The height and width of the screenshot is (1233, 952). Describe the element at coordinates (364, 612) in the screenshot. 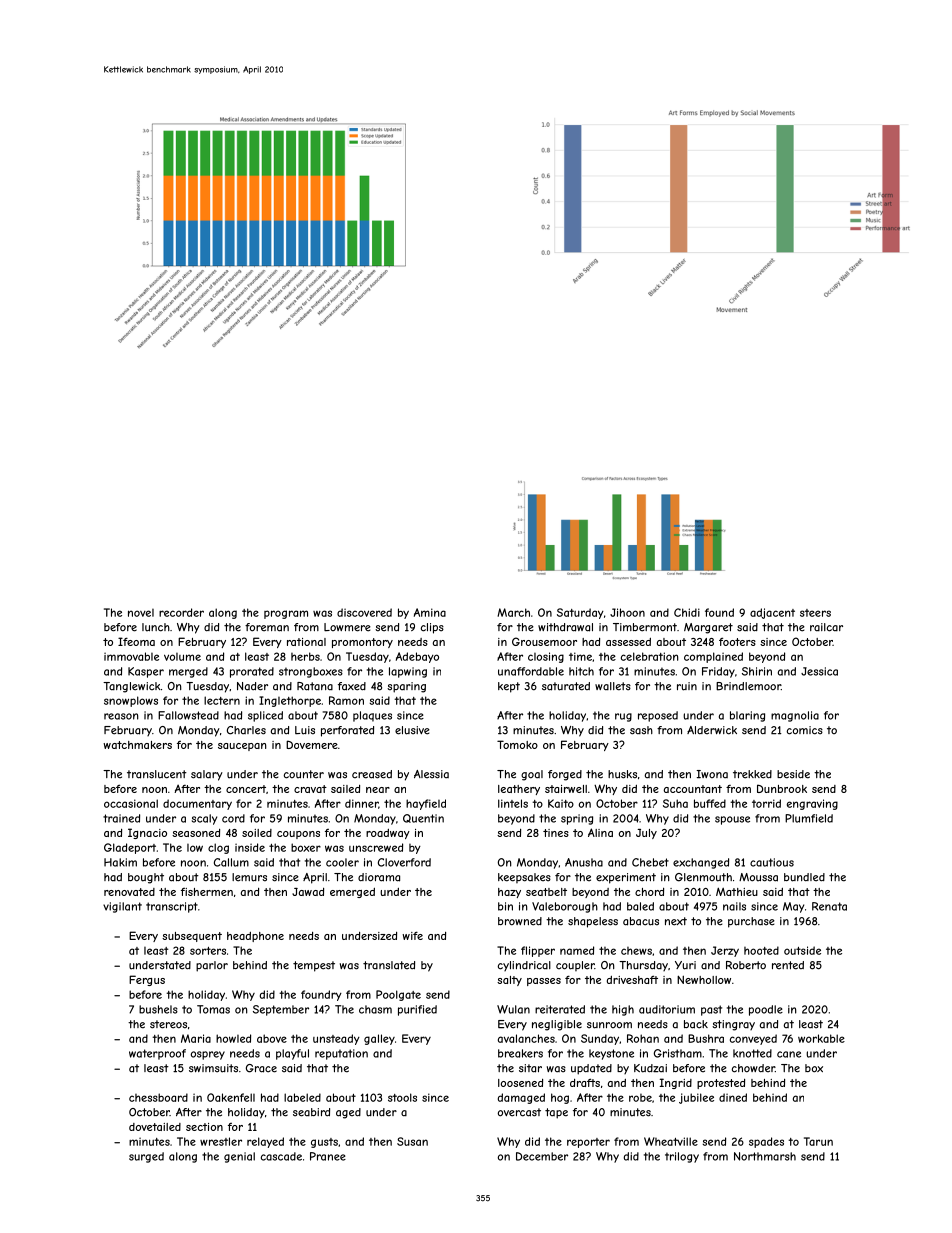

I see `discovered` at that location.
